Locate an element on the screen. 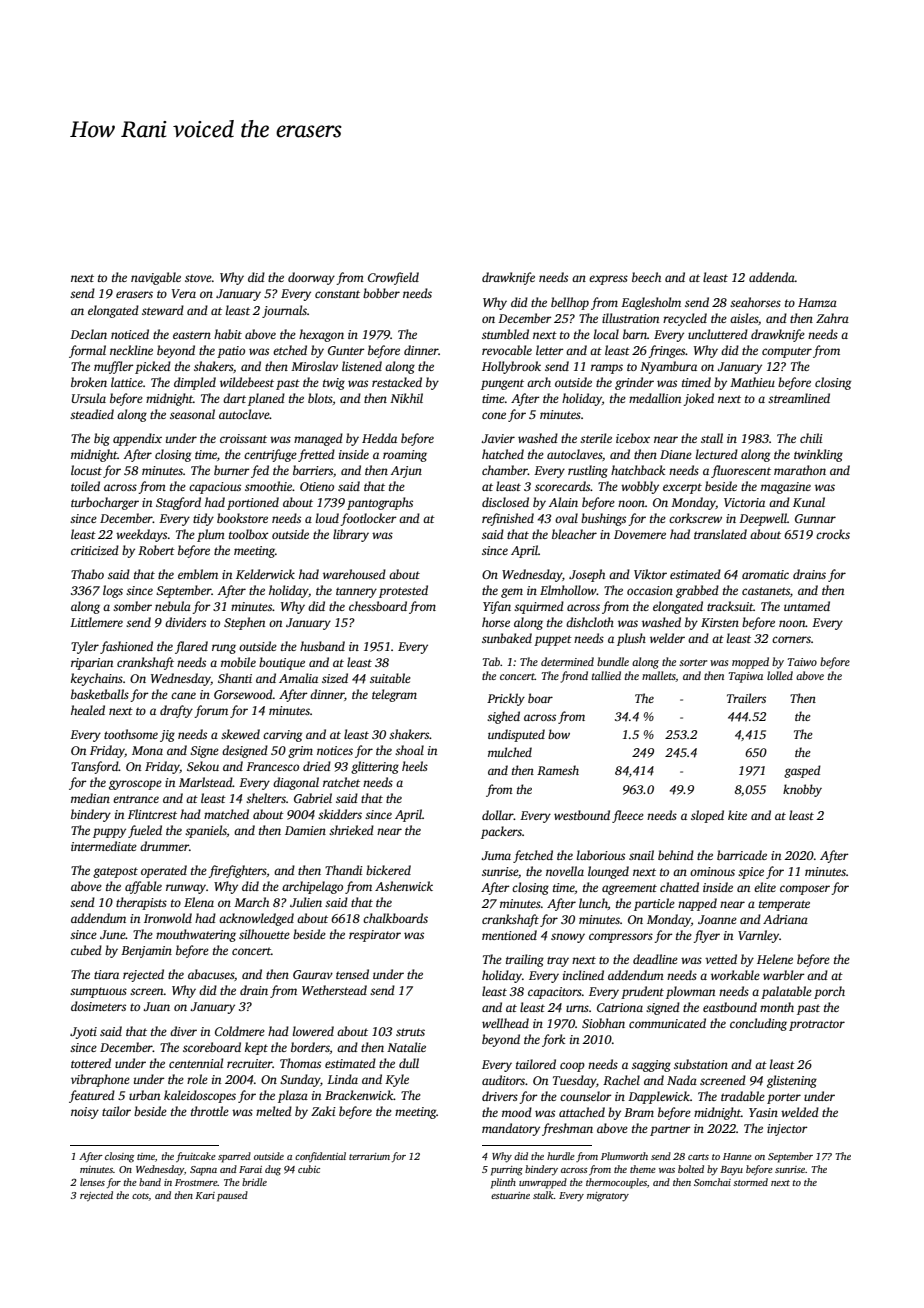 Image resolution: width=924 pixels, height=1308 pixels. sterile is located at coordinates (596, 438).
